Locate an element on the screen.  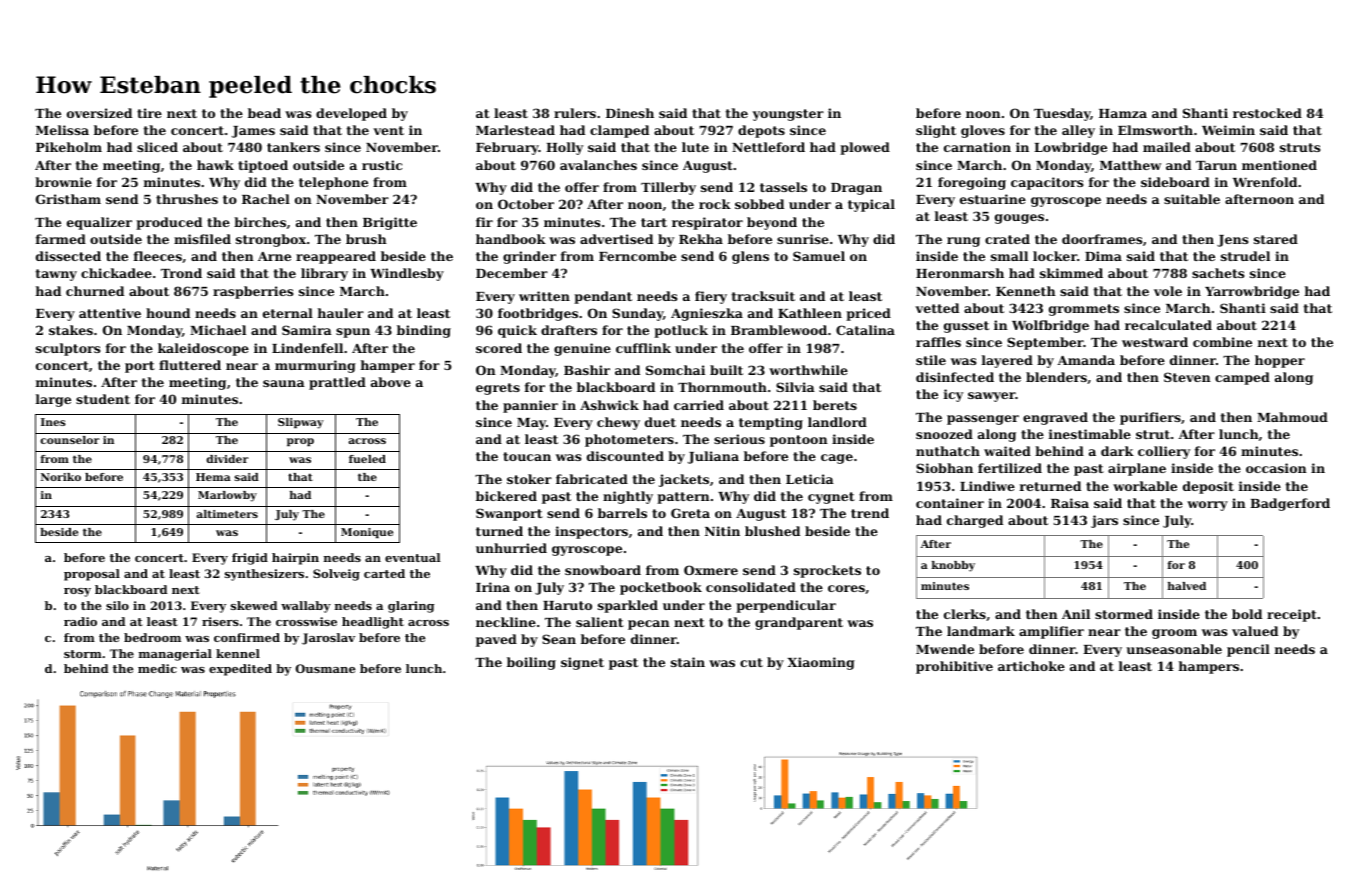
Noriko is located at coordinates (61, 477).
